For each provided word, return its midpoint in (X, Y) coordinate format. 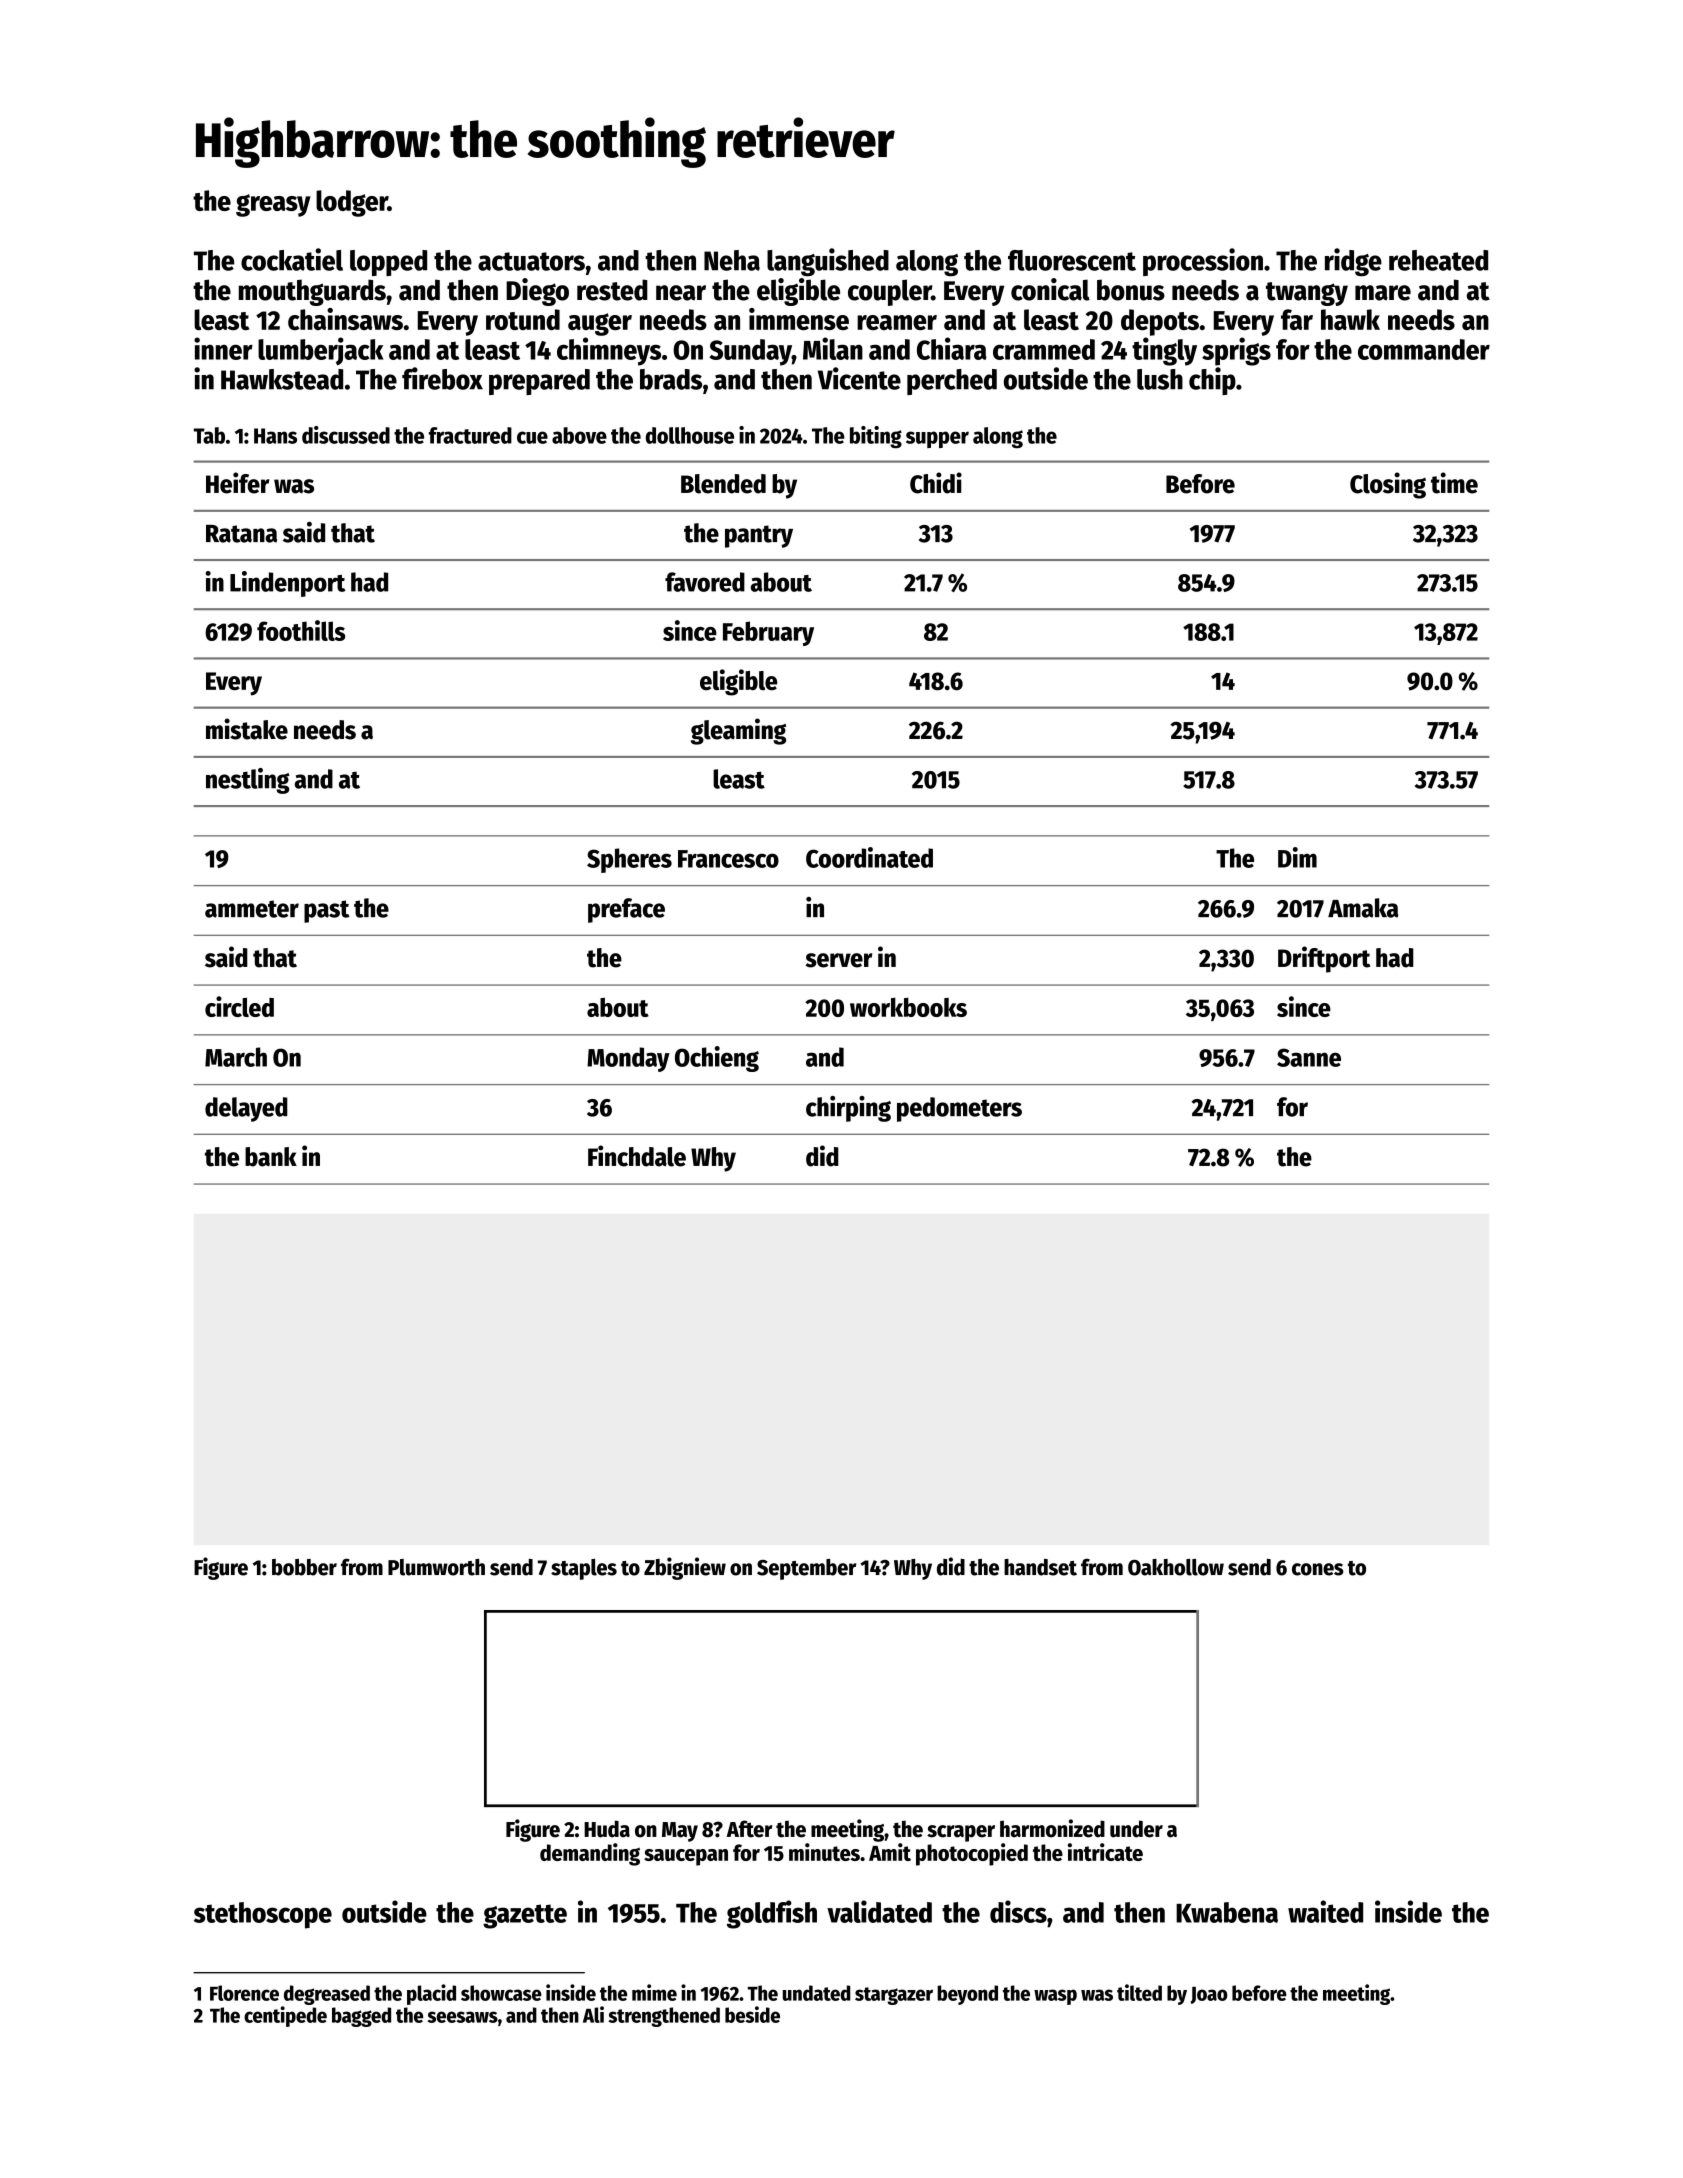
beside (752, 2014)
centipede (285, 2016)
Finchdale (637, 1156)
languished (828, 262)
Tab (209, 435)
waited (1325, 1911)
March (236, 1057)
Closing (1388, 485)
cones (1318, 1569)
